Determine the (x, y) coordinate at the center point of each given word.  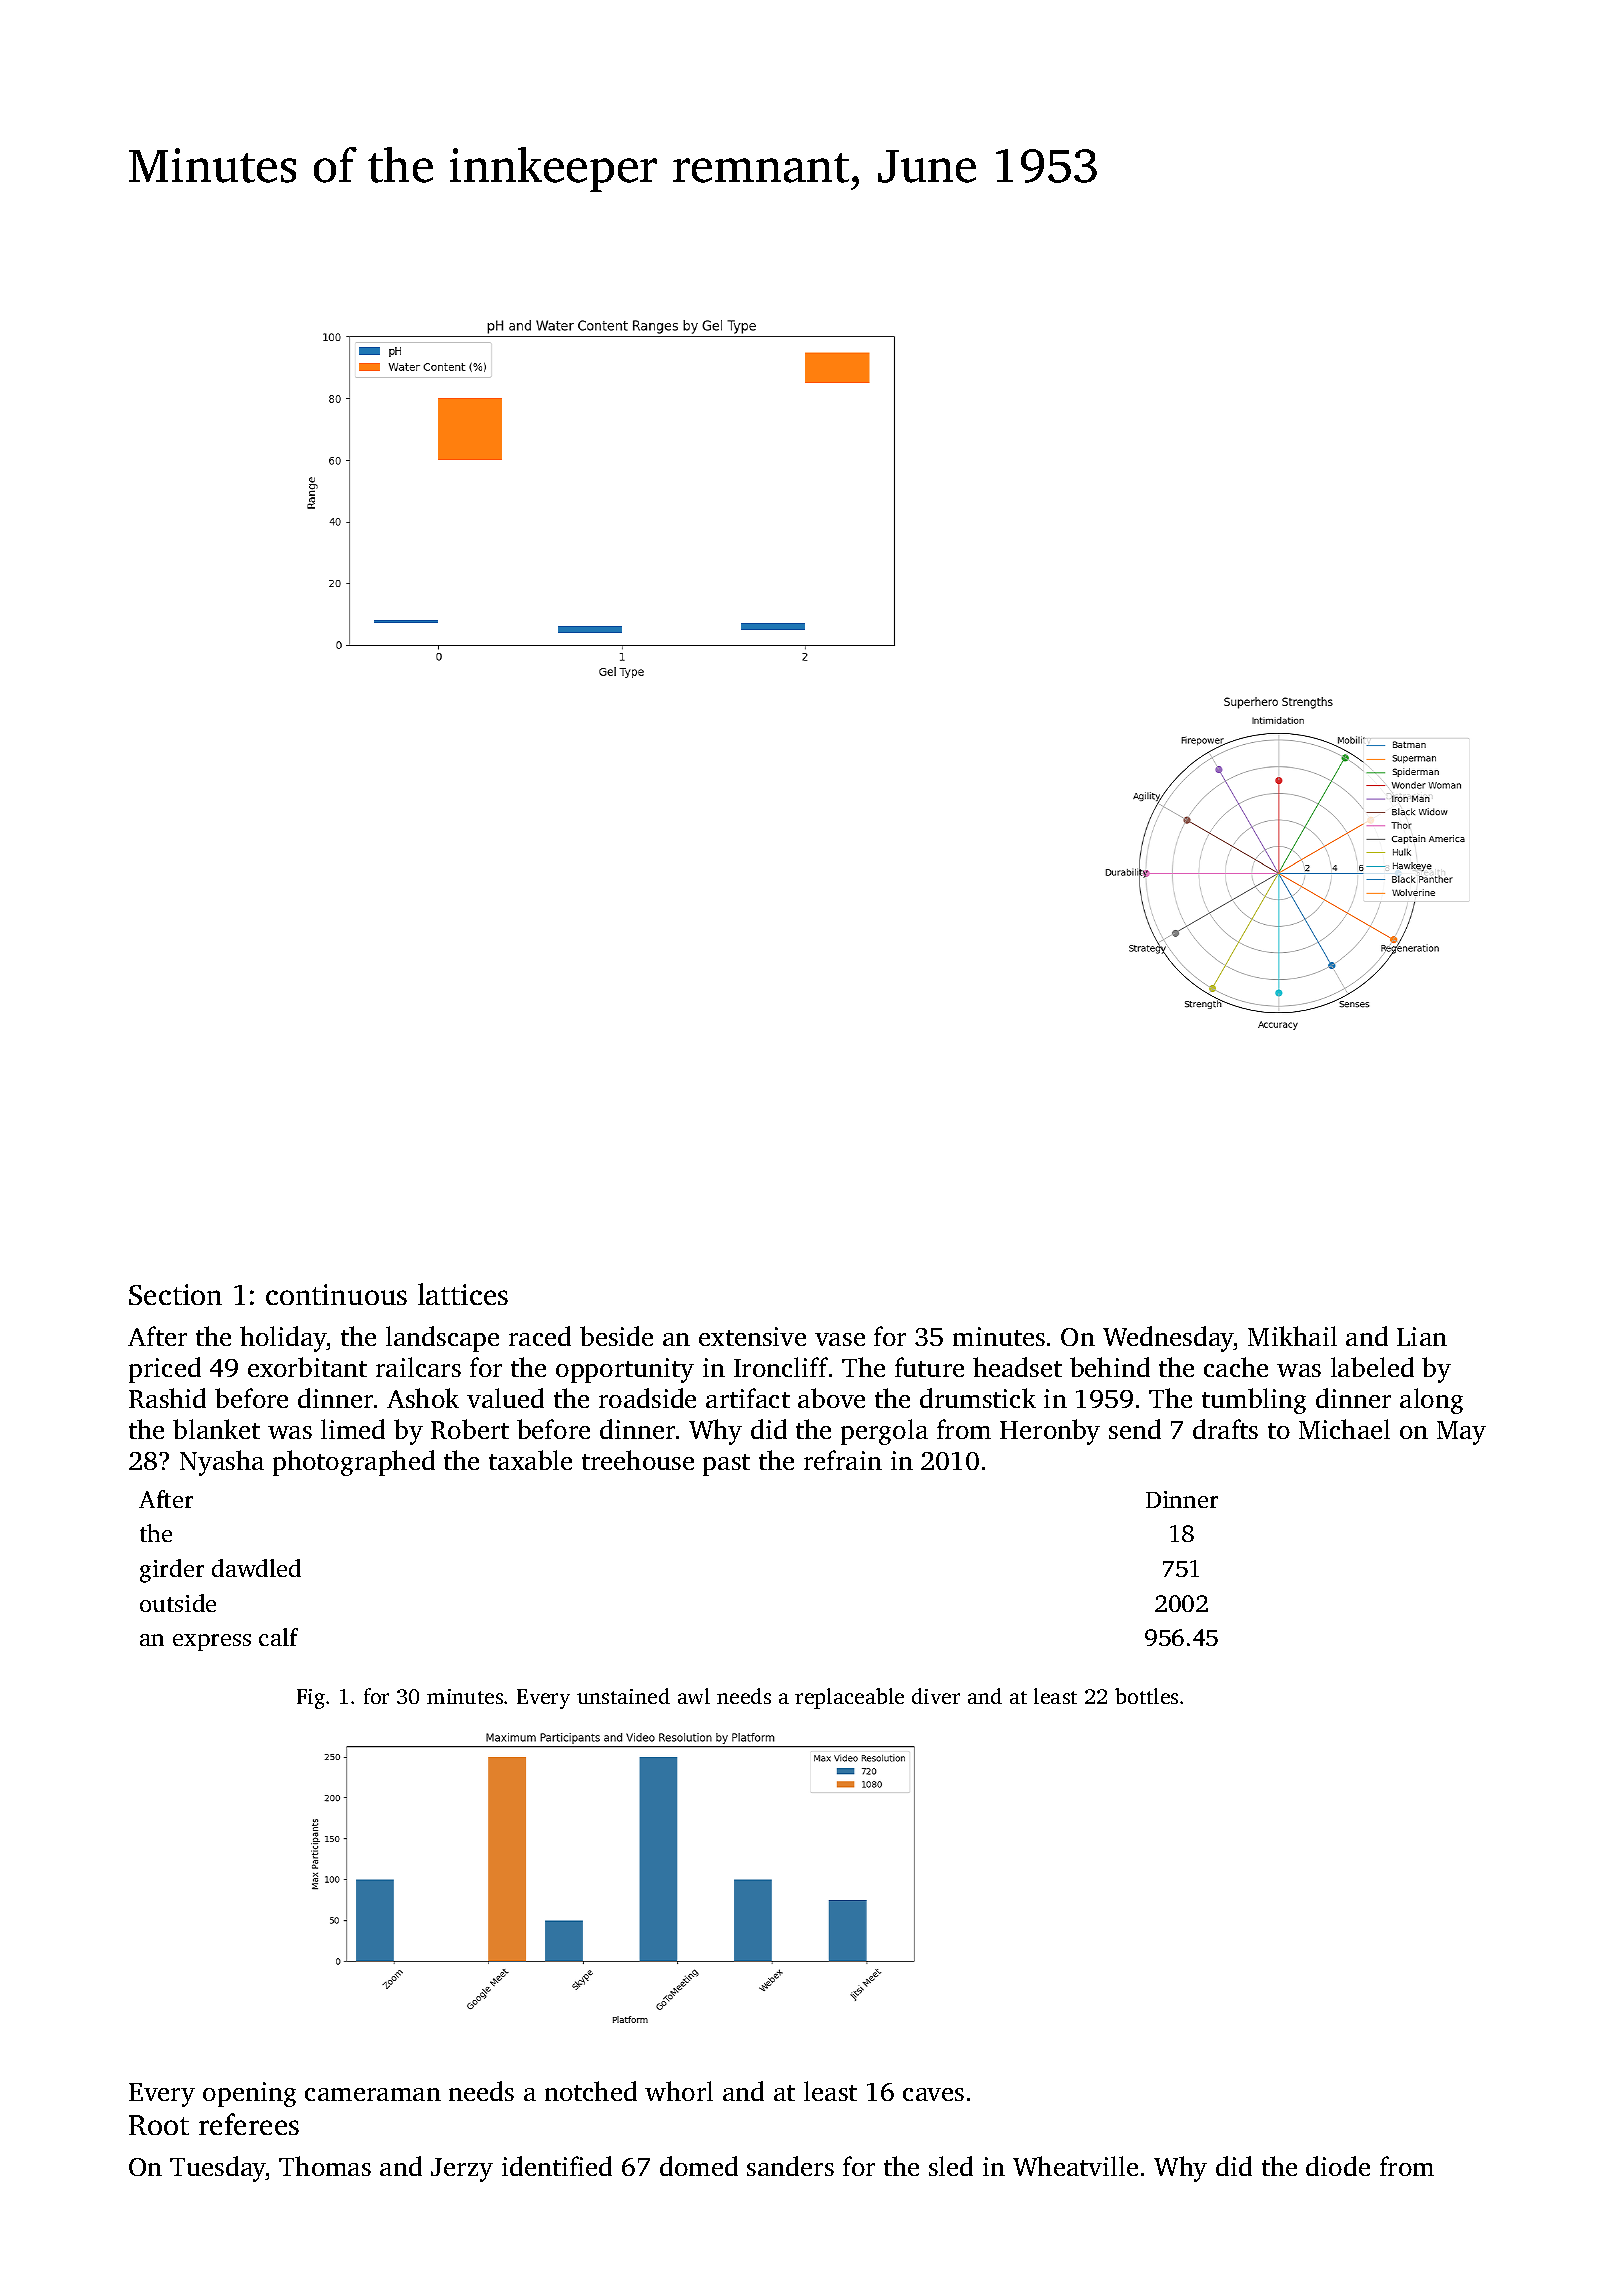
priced (165, 1370)
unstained (623, 1696)
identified (557, 2166)
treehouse (638, 1460)
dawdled (256, 1568)
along (1431, 1401)
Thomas (325, 2166)
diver (936, 1696)
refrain (843, 1460)
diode (1338, 2166)
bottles (1146, 1696)
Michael (1344, 1429)
